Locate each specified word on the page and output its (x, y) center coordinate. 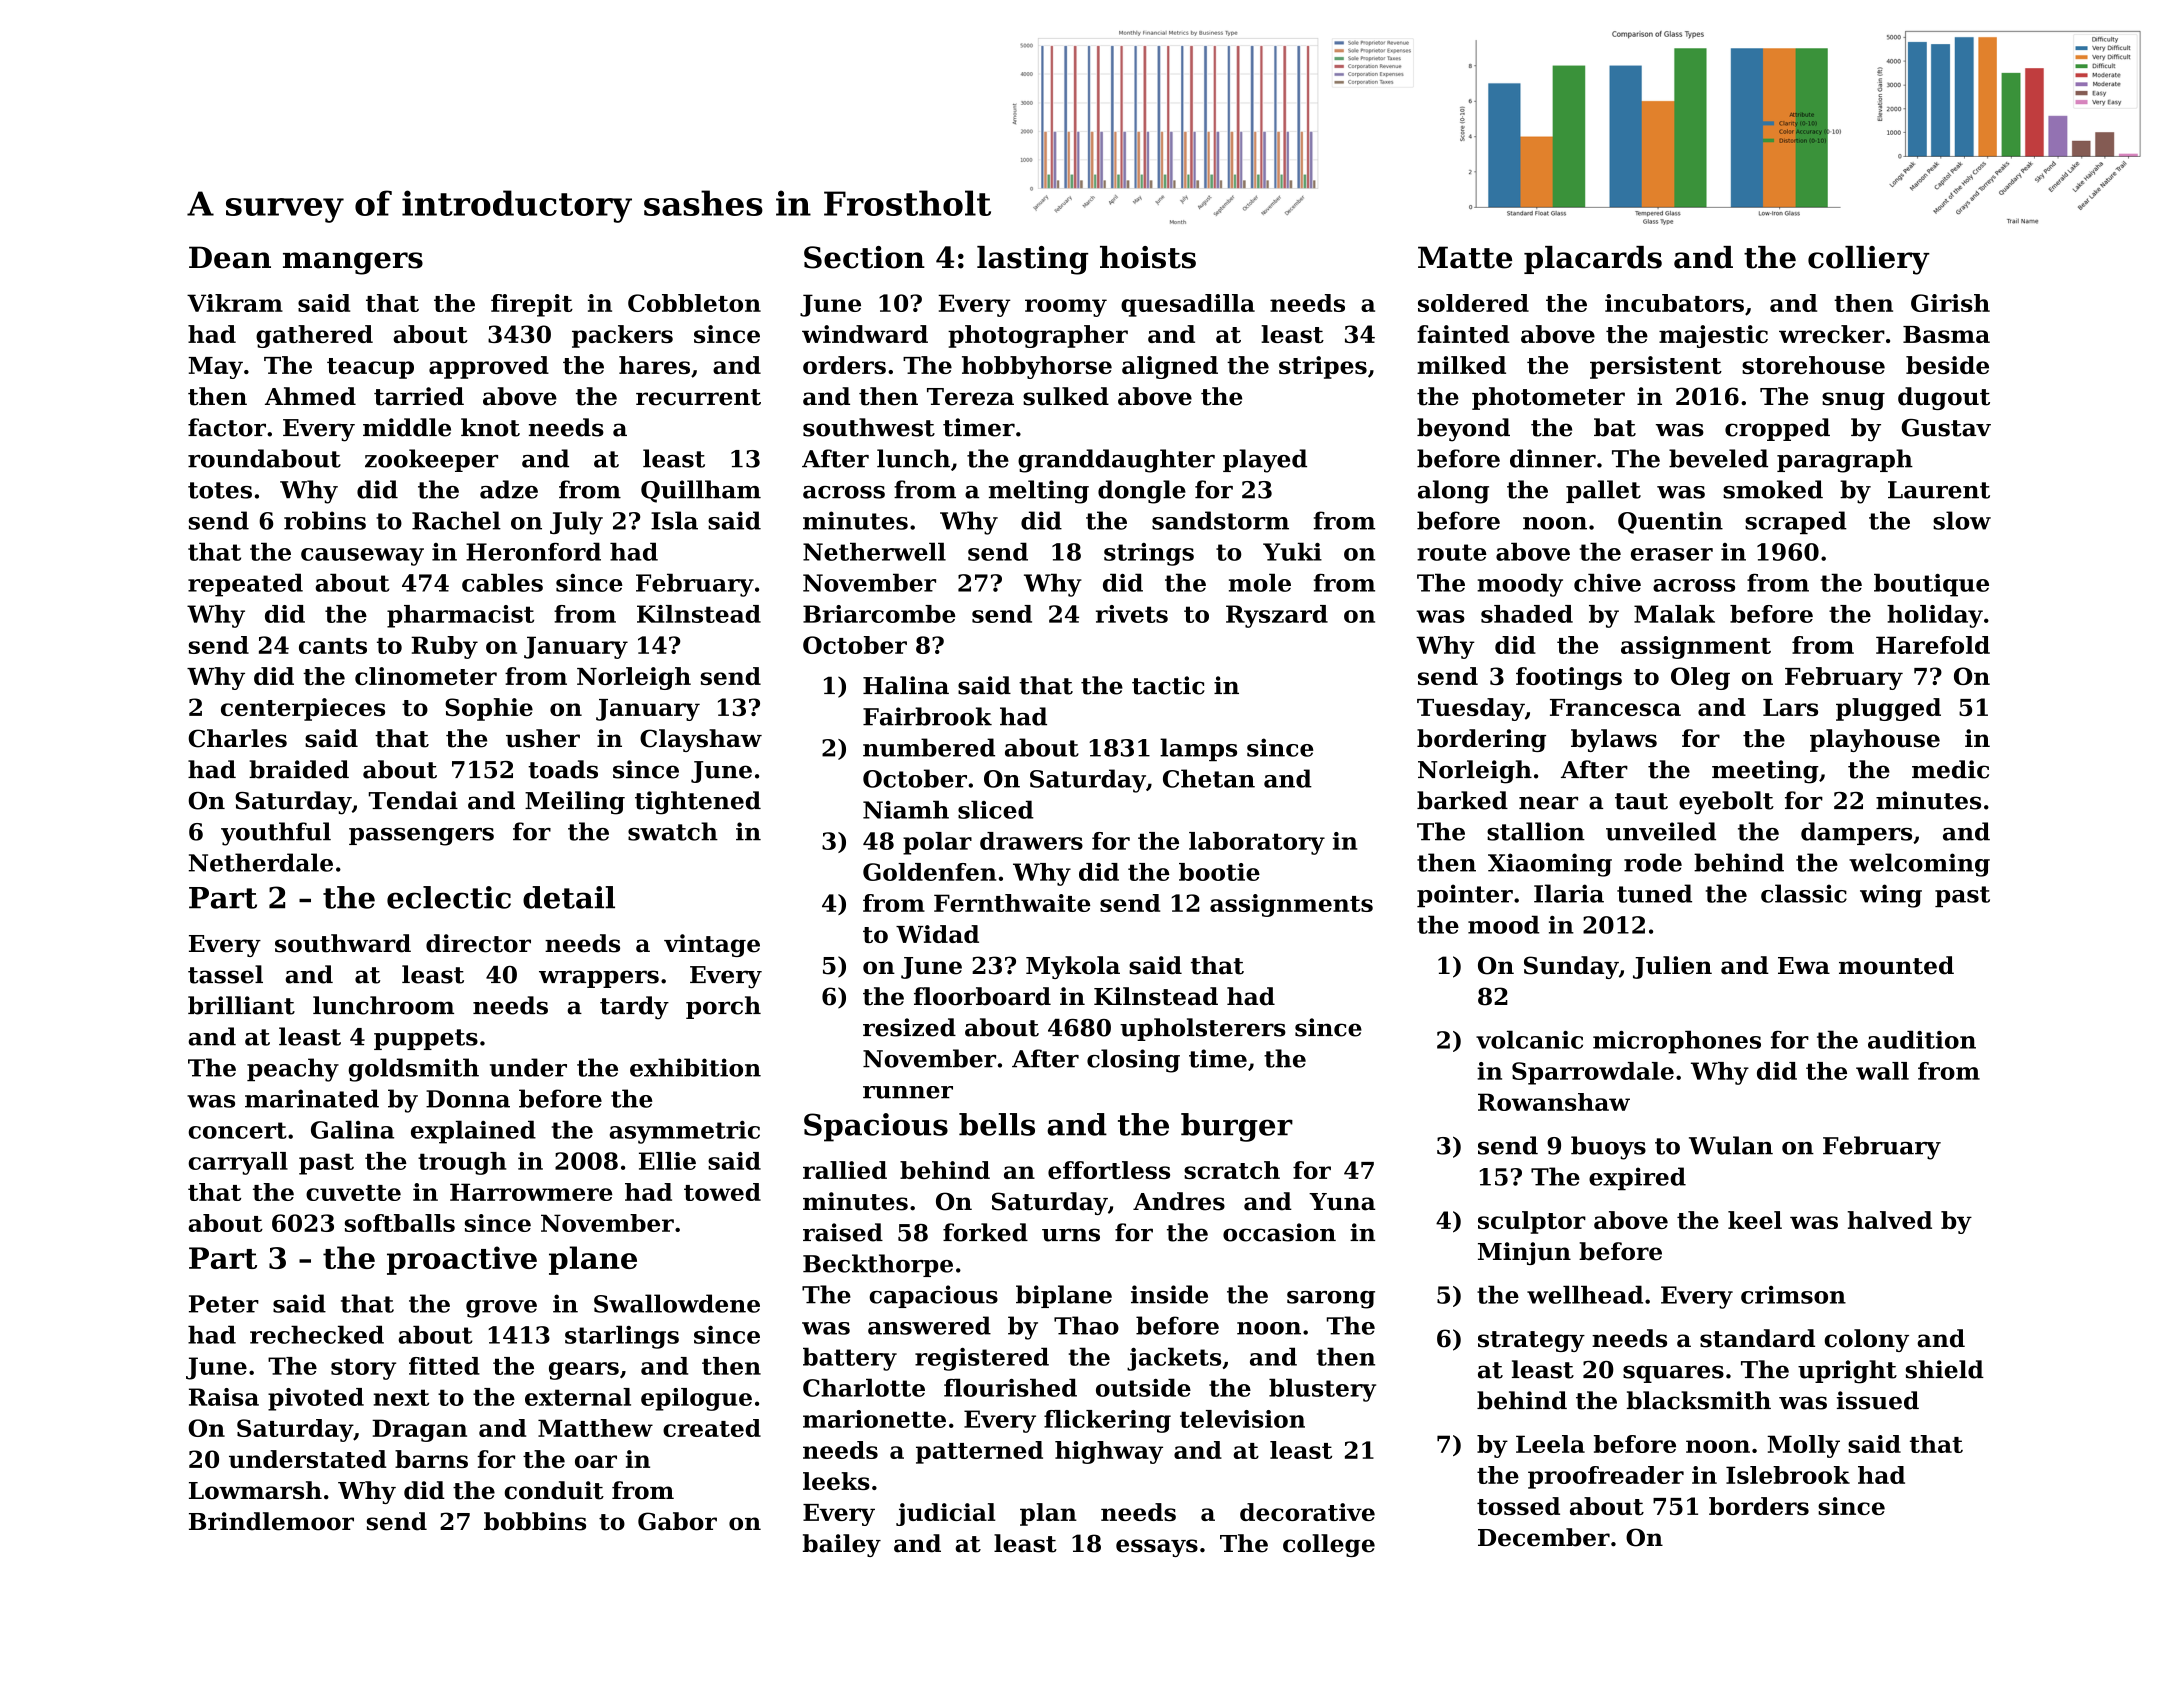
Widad (937, 934)
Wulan (1731, 1145)
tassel (225, 974)
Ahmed (310, 396)
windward (865, 334)
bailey (842, 1545)
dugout (1944, 398)
